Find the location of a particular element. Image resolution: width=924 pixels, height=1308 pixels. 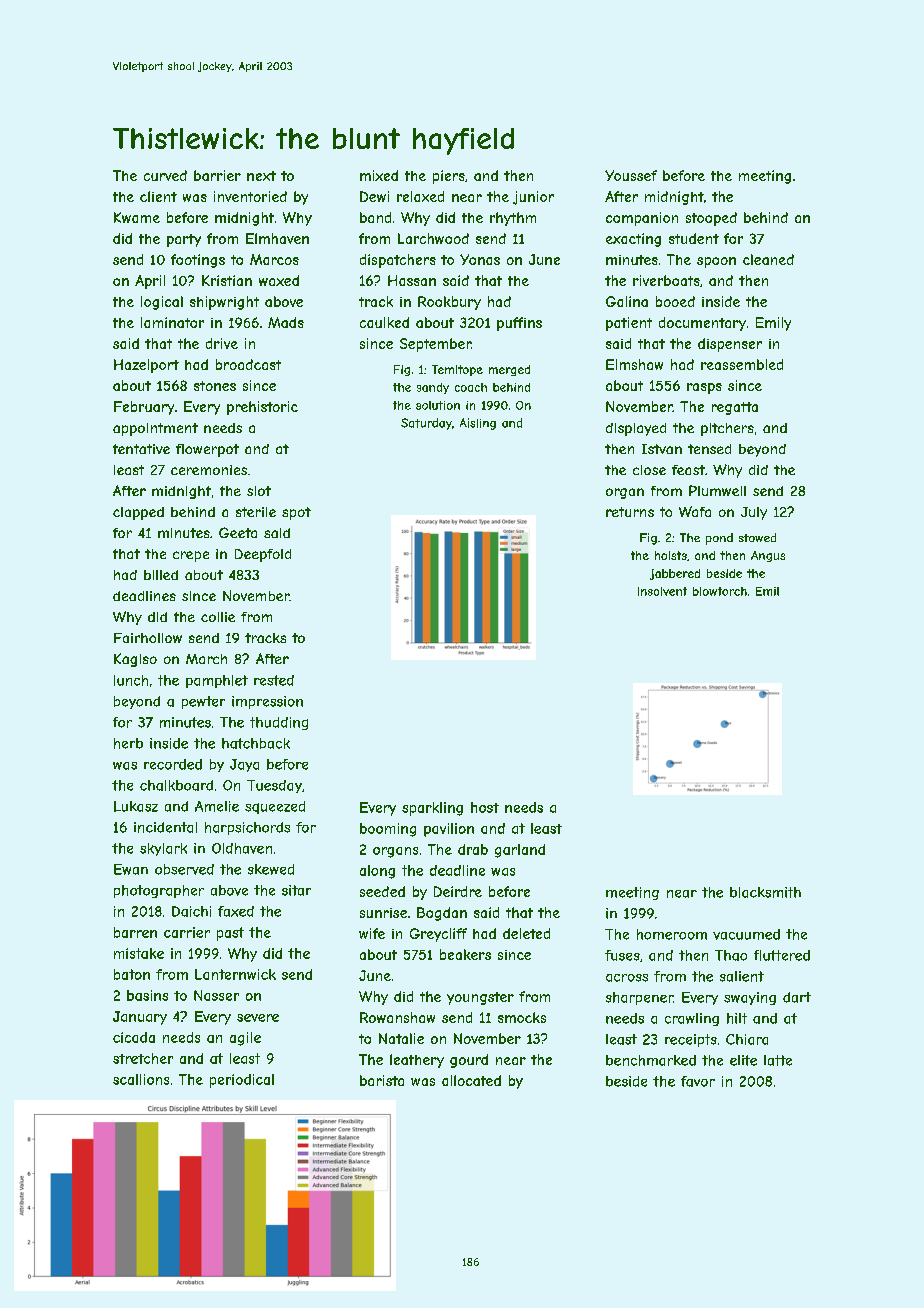

insolvent is located at coordinates (662, 591).
